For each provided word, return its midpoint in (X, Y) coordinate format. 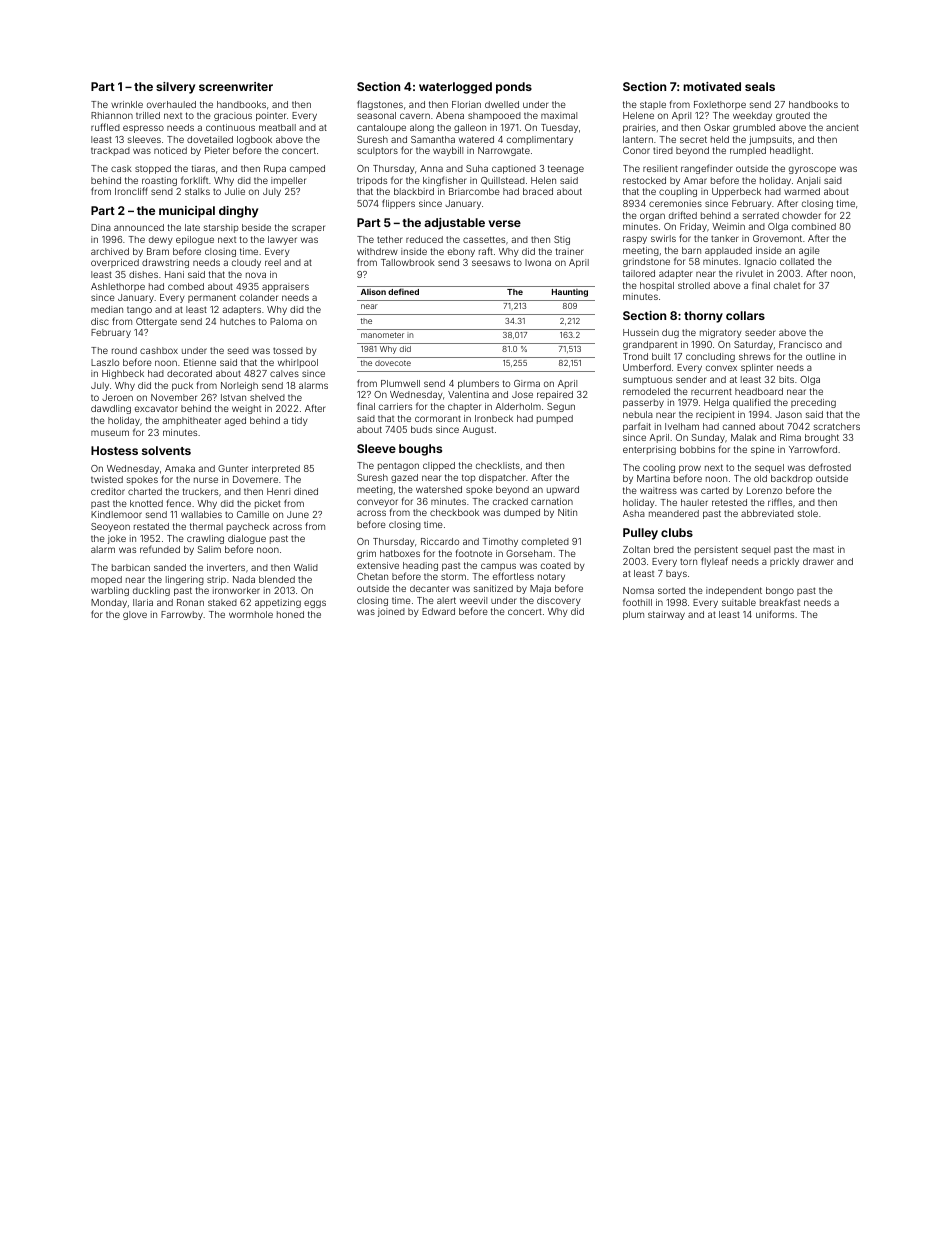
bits (786, 379)
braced (538, 191)
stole (808, 513)
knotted (146, 503)
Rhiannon (112, 115)
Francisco (800, 344)
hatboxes (400, 553)
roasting (159, 181)
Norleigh (239, 386)
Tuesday (559, 128)
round (124, 350)
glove (135, 615)
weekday (752, 116)
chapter (464, 407)
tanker (725, 238)
